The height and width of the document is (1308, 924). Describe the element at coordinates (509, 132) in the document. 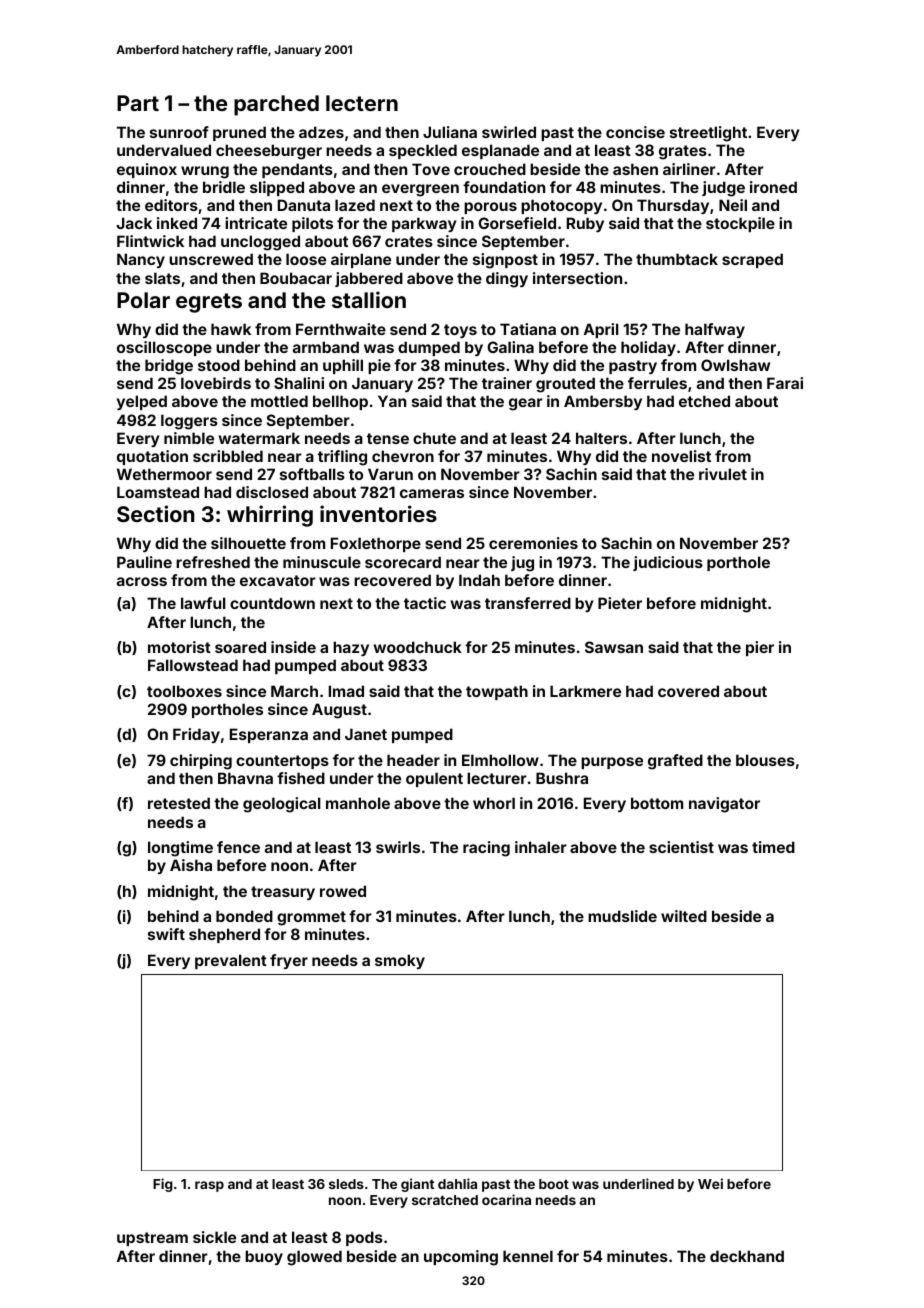

I see `swirled` at that location.
